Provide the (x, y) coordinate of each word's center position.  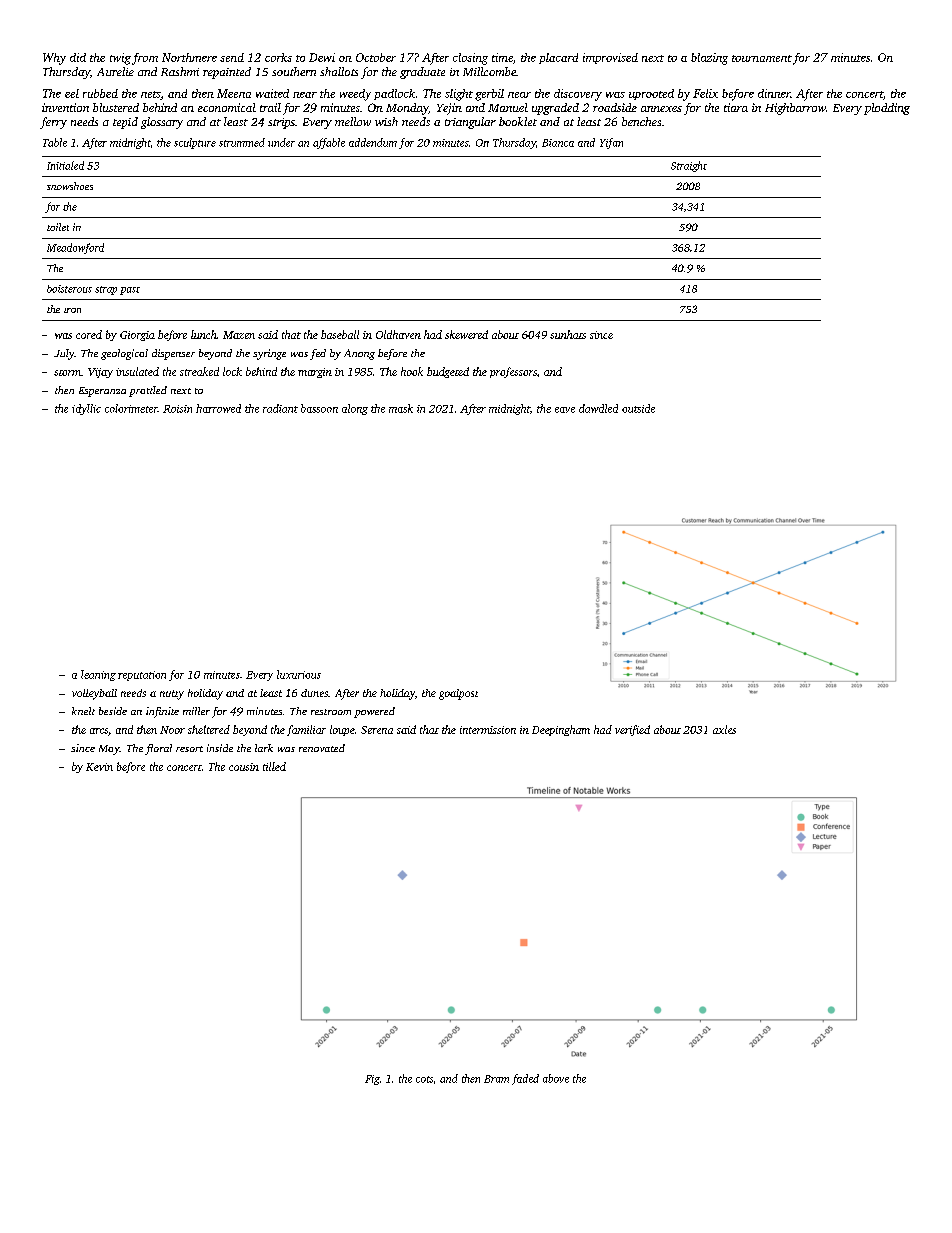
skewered (466, 334)
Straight (689, 166)
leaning (98, 675)
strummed (242, 142)
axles (724, 729)
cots (424, 1079)
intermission (488, 730)
